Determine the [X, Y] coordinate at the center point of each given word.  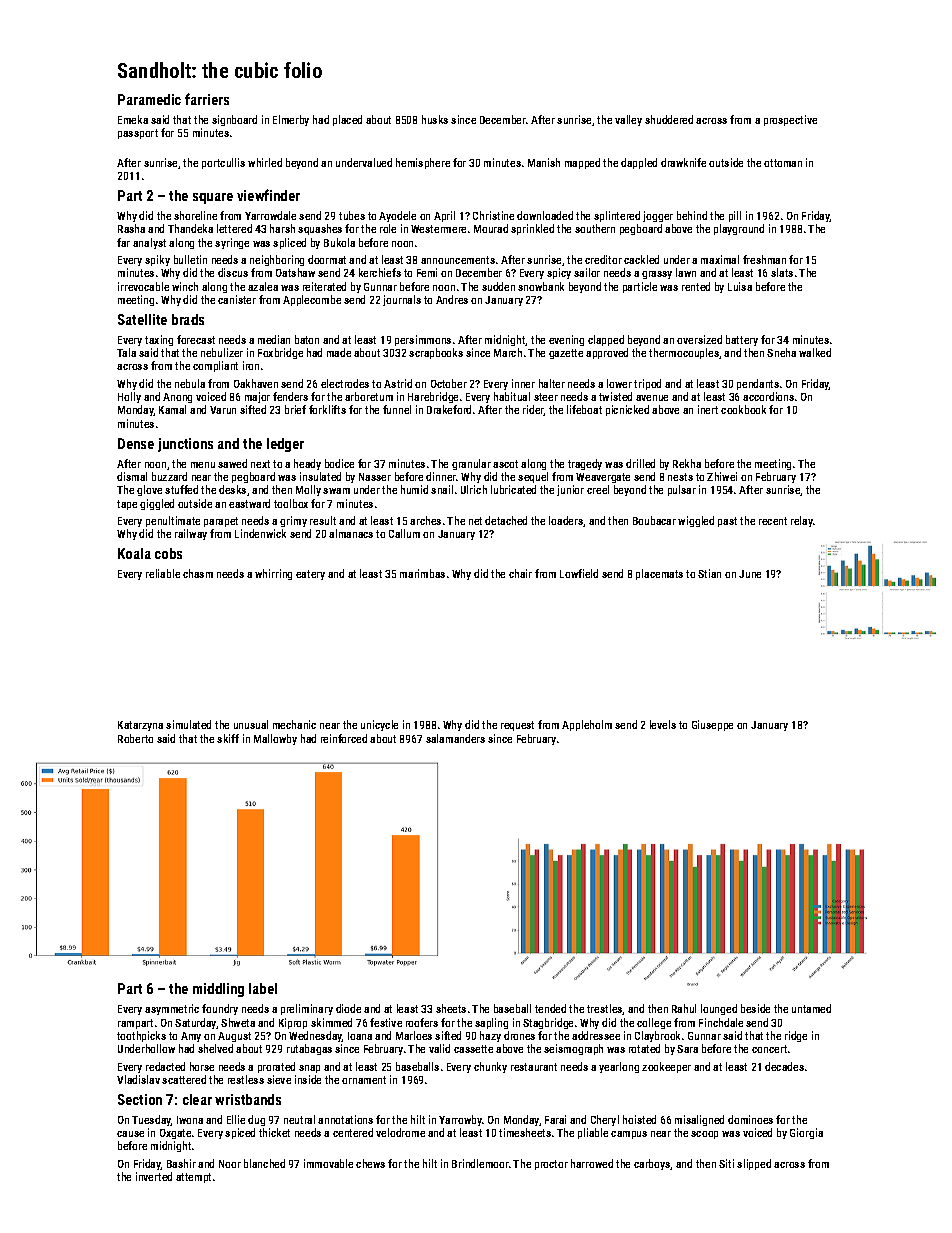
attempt [193, 1178]
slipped [754, 1164]
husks [435, 119]
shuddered [669, 119]
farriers [207, 99]
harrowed [592, 1163]
